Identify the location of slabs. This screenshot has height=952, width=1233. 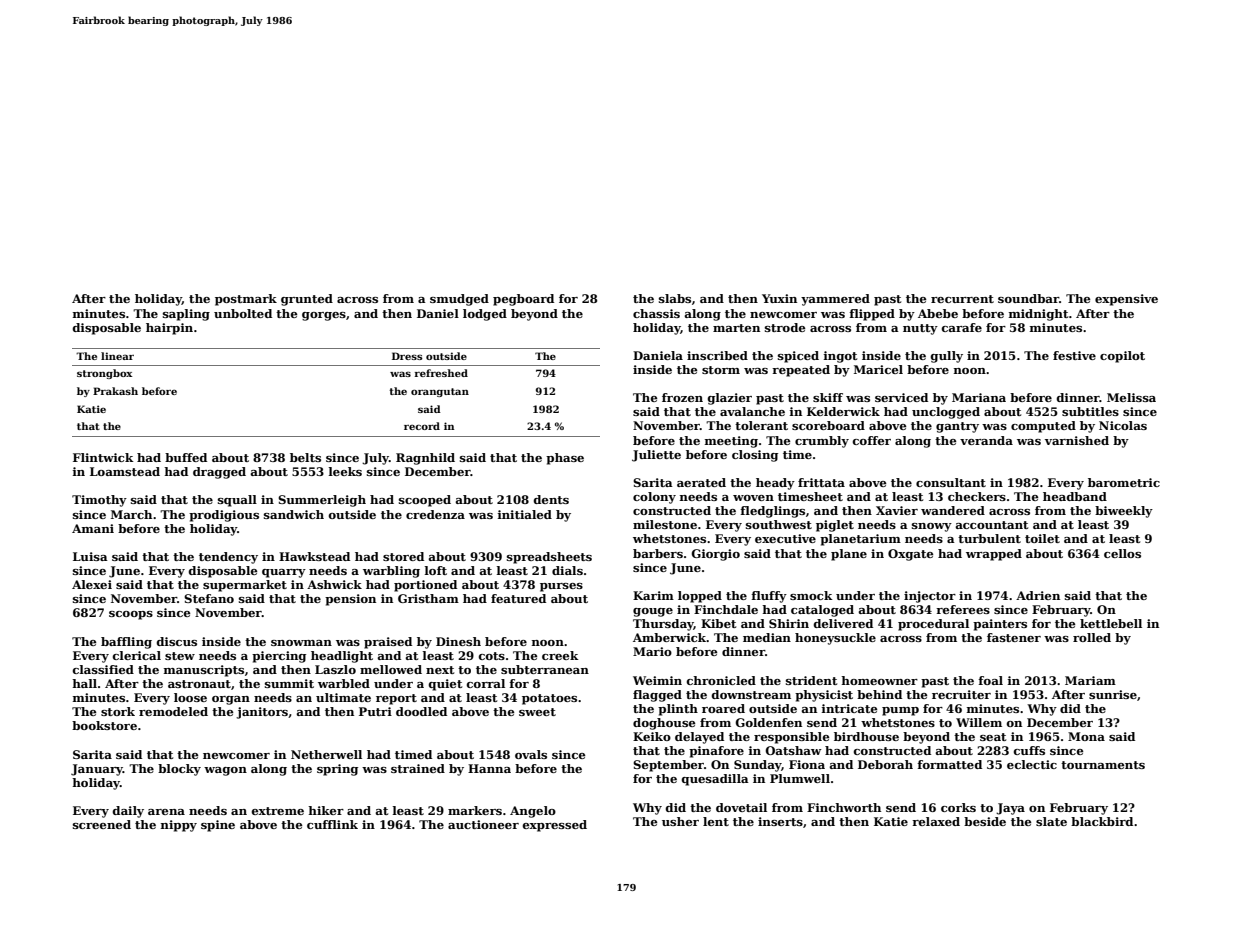
(675, 298).
